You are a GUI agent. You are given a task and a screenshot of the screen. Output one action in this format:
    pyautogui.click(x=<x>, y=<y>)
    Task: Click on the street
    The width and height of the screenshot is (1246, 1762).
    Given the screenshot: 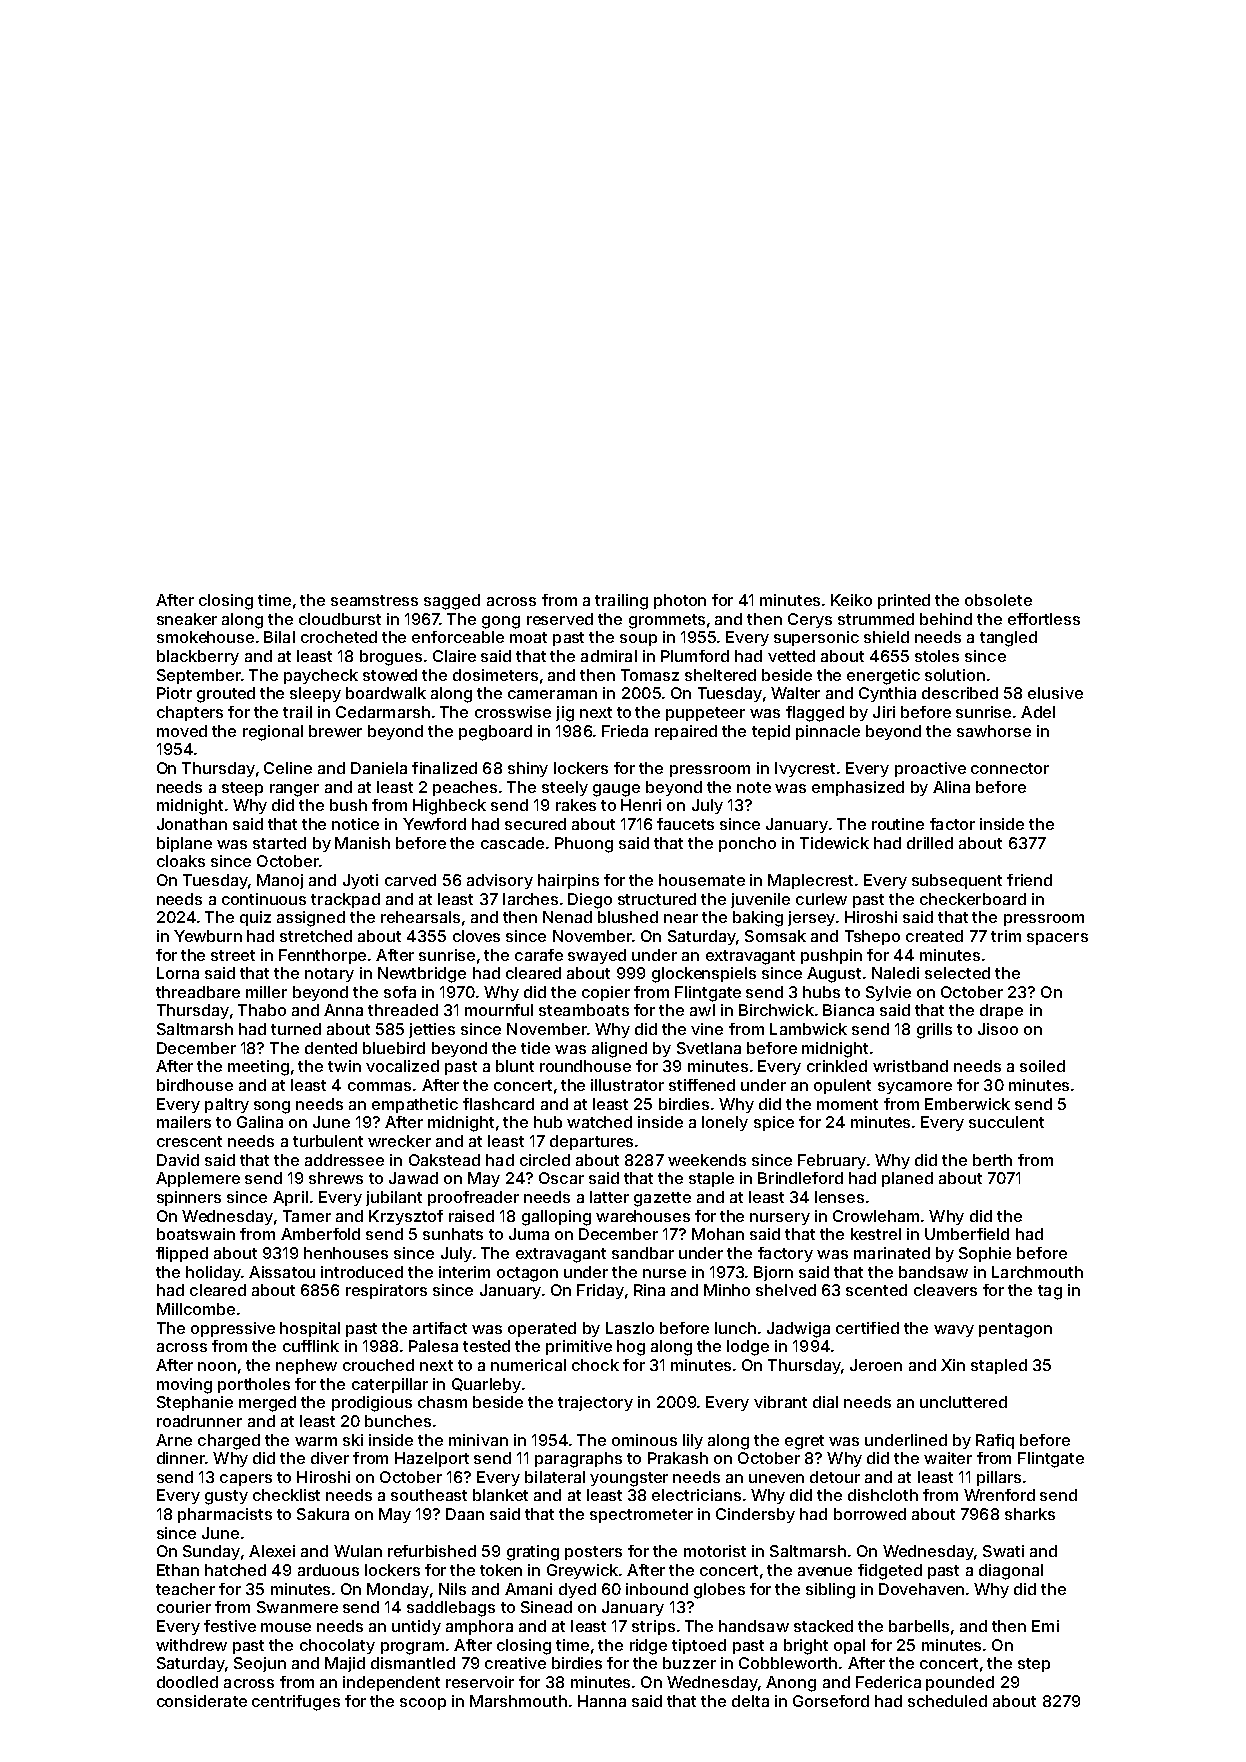 What is the action you would take?
    pyautogui.click(x=233, y=955)
